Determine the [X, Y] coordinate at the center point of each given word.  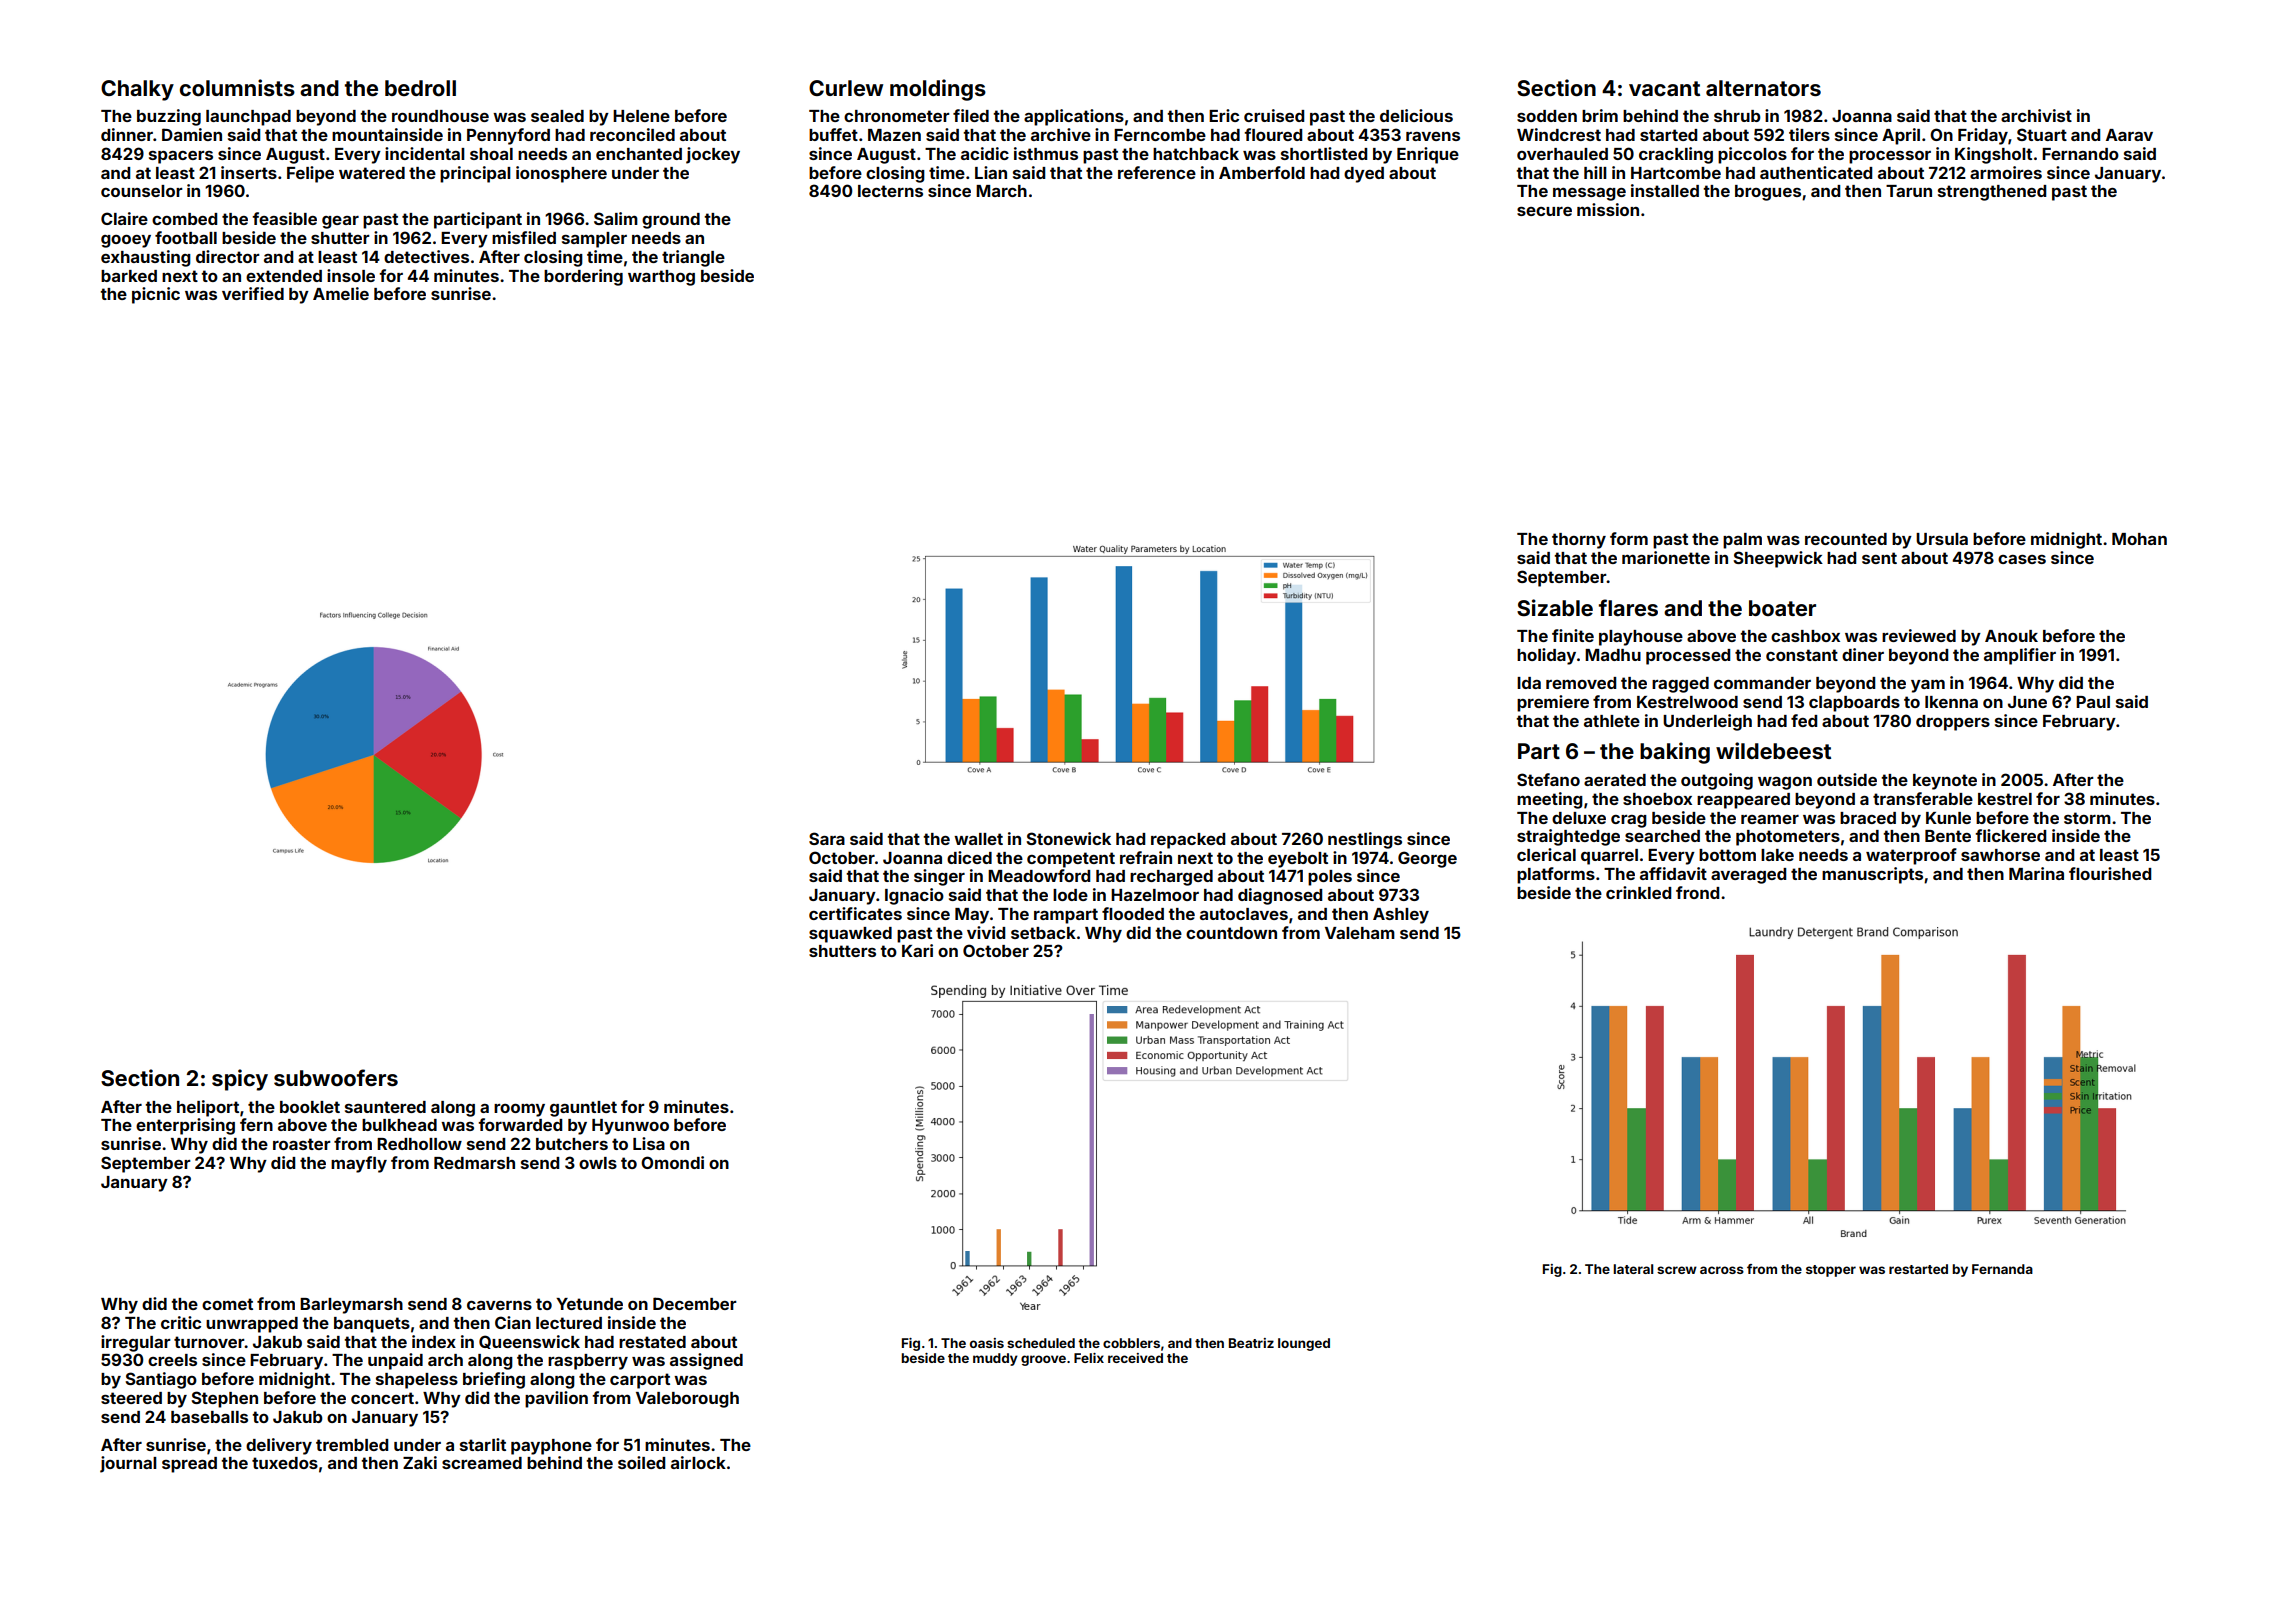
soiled [641, 1462]
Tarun [1909, 191]
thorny [1579, 541]
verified [253, 293]
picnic [156, 295]
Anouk [2011, 636]
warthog [661, 278]
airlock [698, 1462]
